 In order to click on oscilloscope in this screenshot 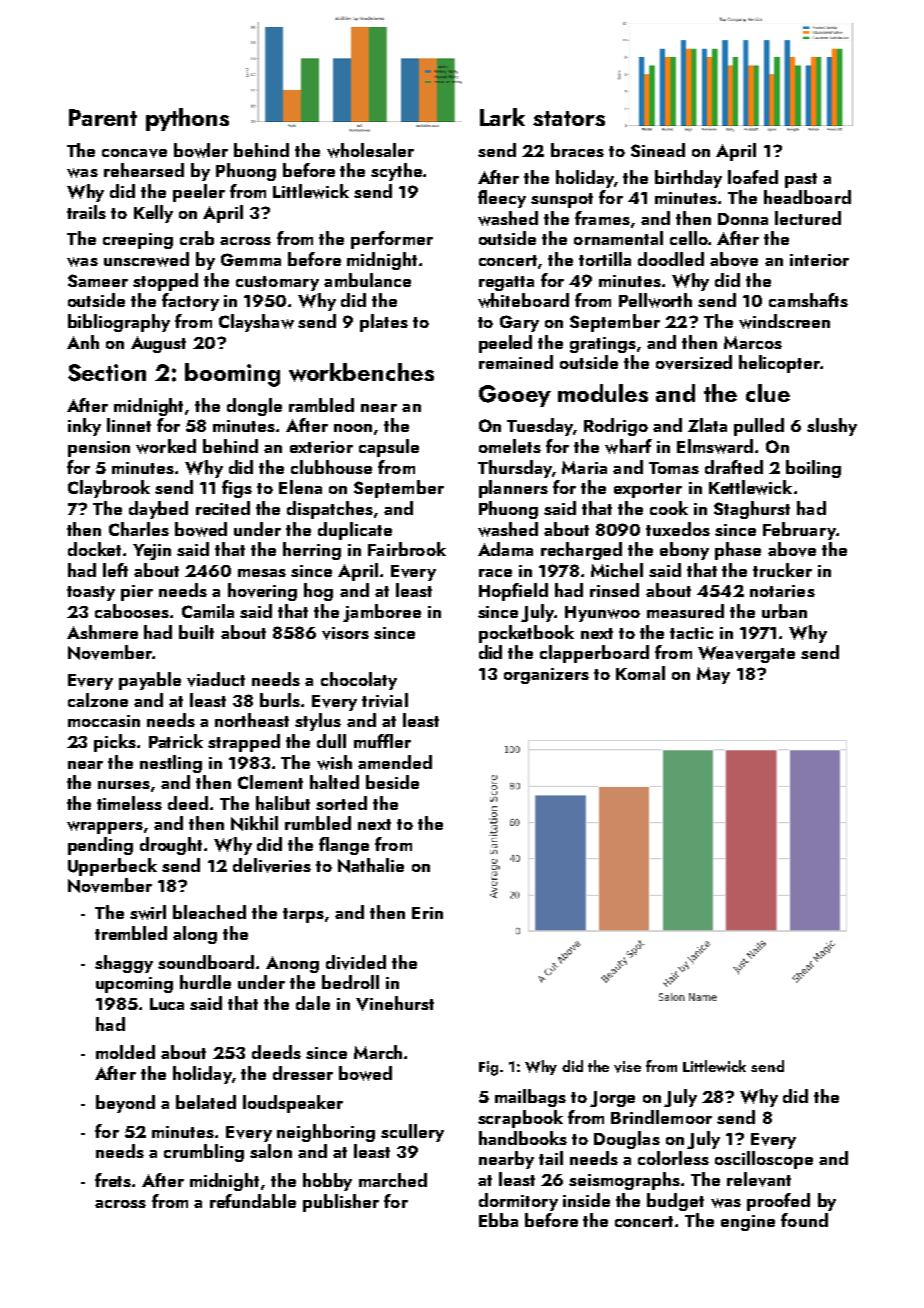, I will do `click(764, 1160)`.
